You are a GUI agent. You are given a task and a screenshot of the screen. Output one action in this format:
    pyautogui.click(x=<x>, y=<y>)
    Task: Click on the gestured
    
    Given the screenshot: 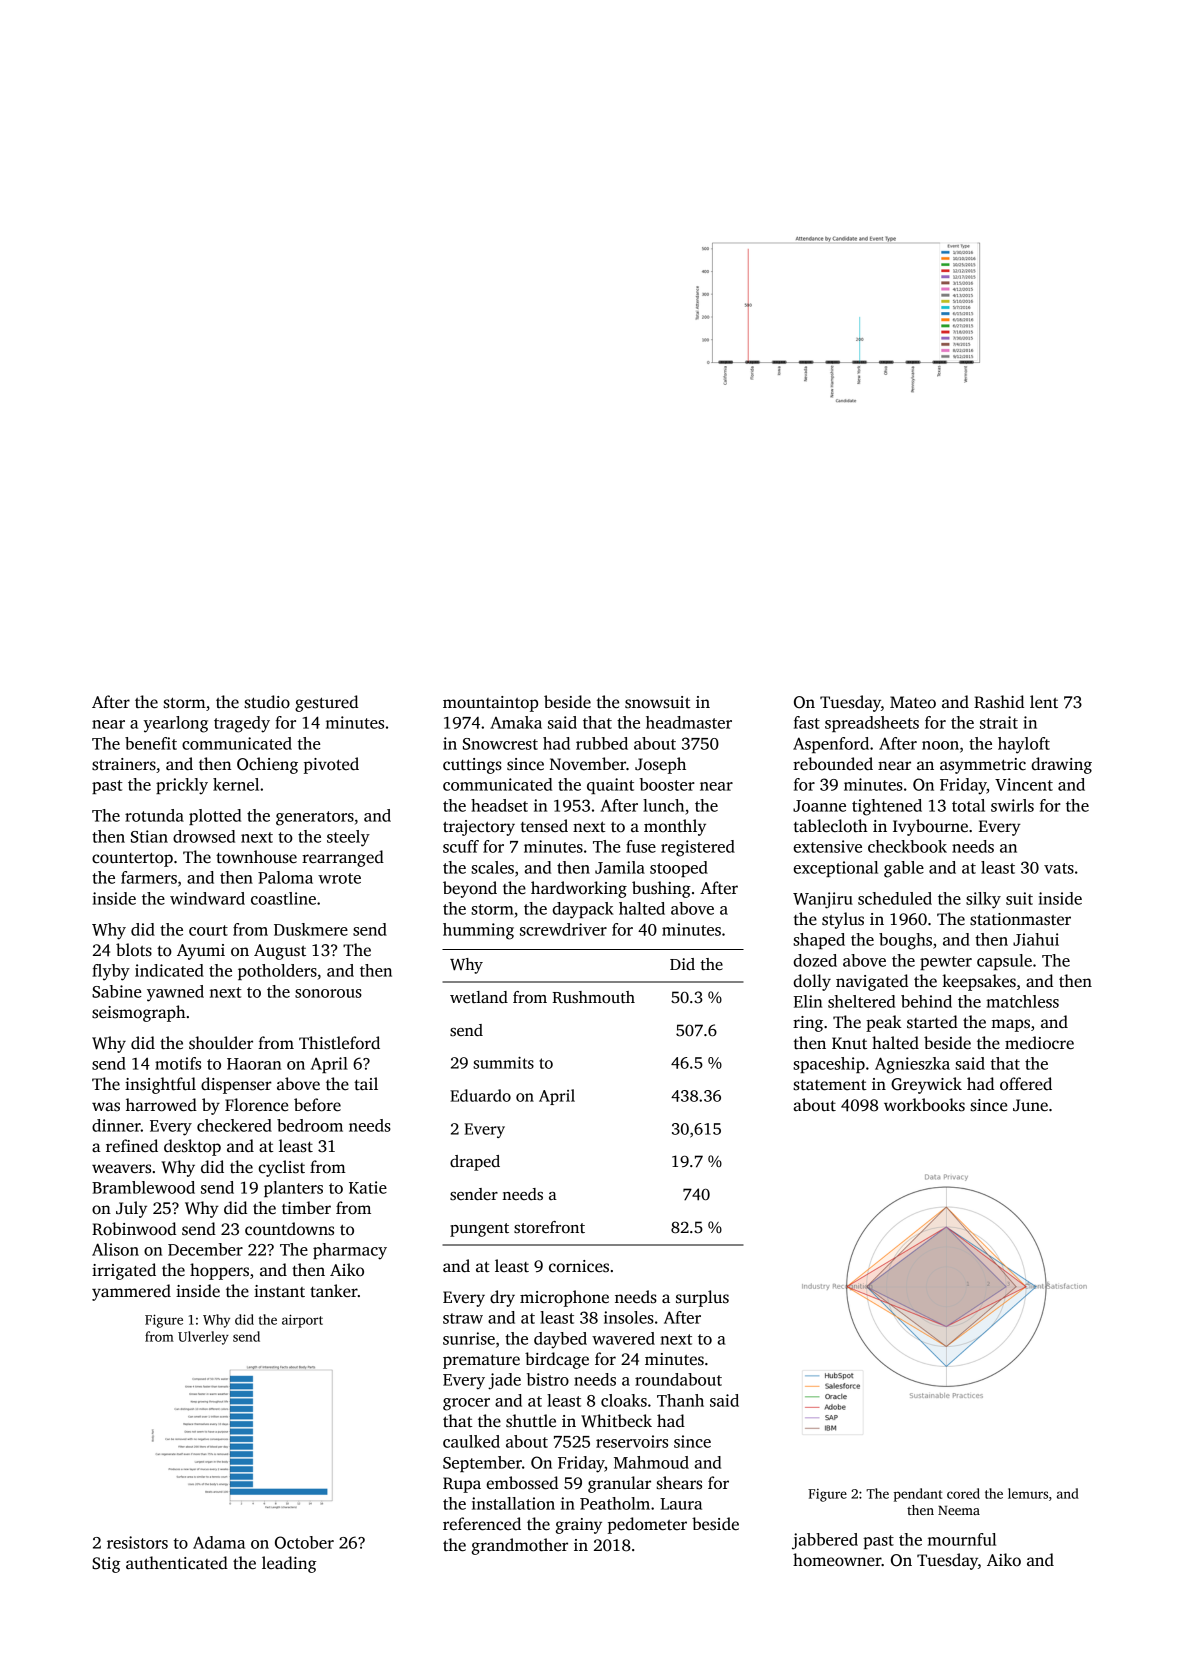 What is the action you would take?
    pyautogui.click(x=326, y=703)
